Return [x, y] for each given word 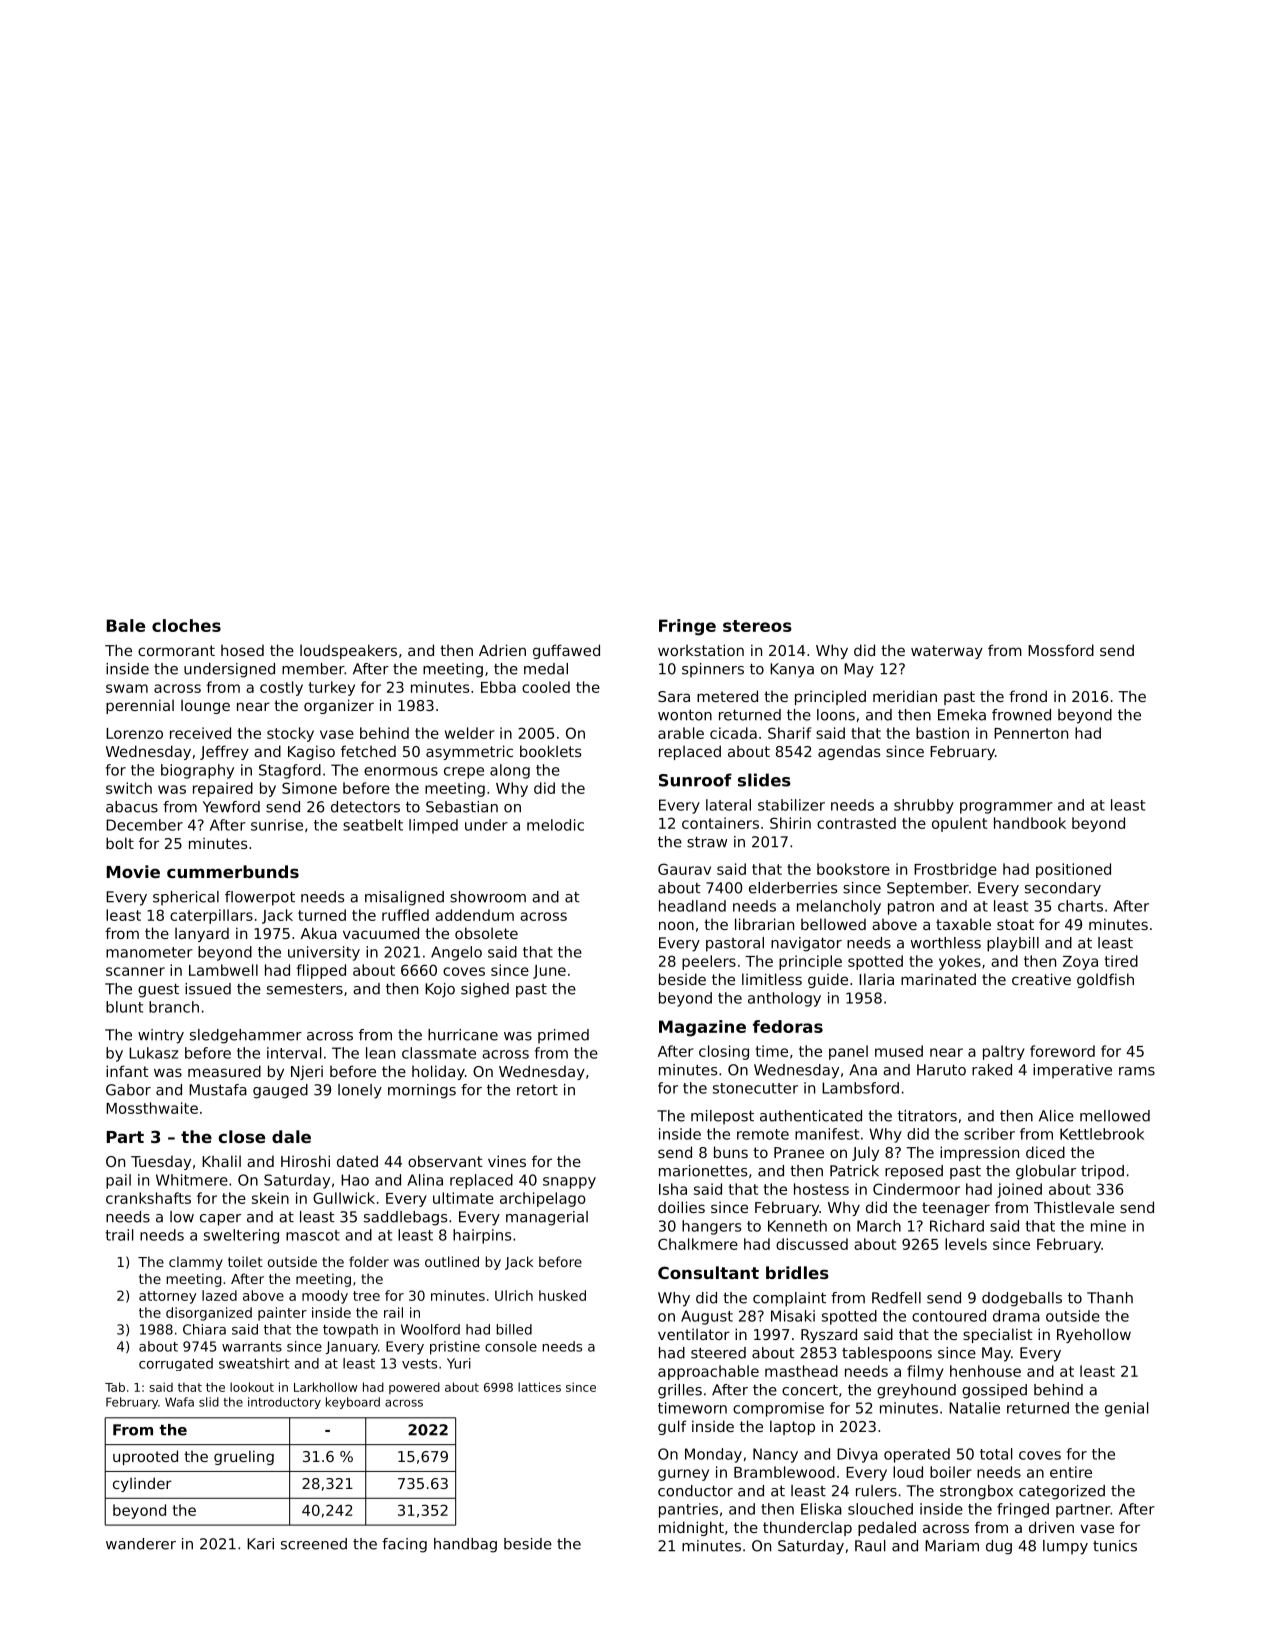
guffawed [566, 651]
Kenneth [797, 1226]
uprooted [145, 1457]
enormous [401, 771]
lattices [539, 1387]
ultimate [463, 1198]
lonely [360, 1091]
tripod [1102, 1172]
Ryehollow [1094, 1335]
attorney [168, 1297]
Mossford [1061, 650]
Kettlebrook [1102, 1134]
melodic [555, 825]
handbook [1030, 823]
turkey [332, 688]
